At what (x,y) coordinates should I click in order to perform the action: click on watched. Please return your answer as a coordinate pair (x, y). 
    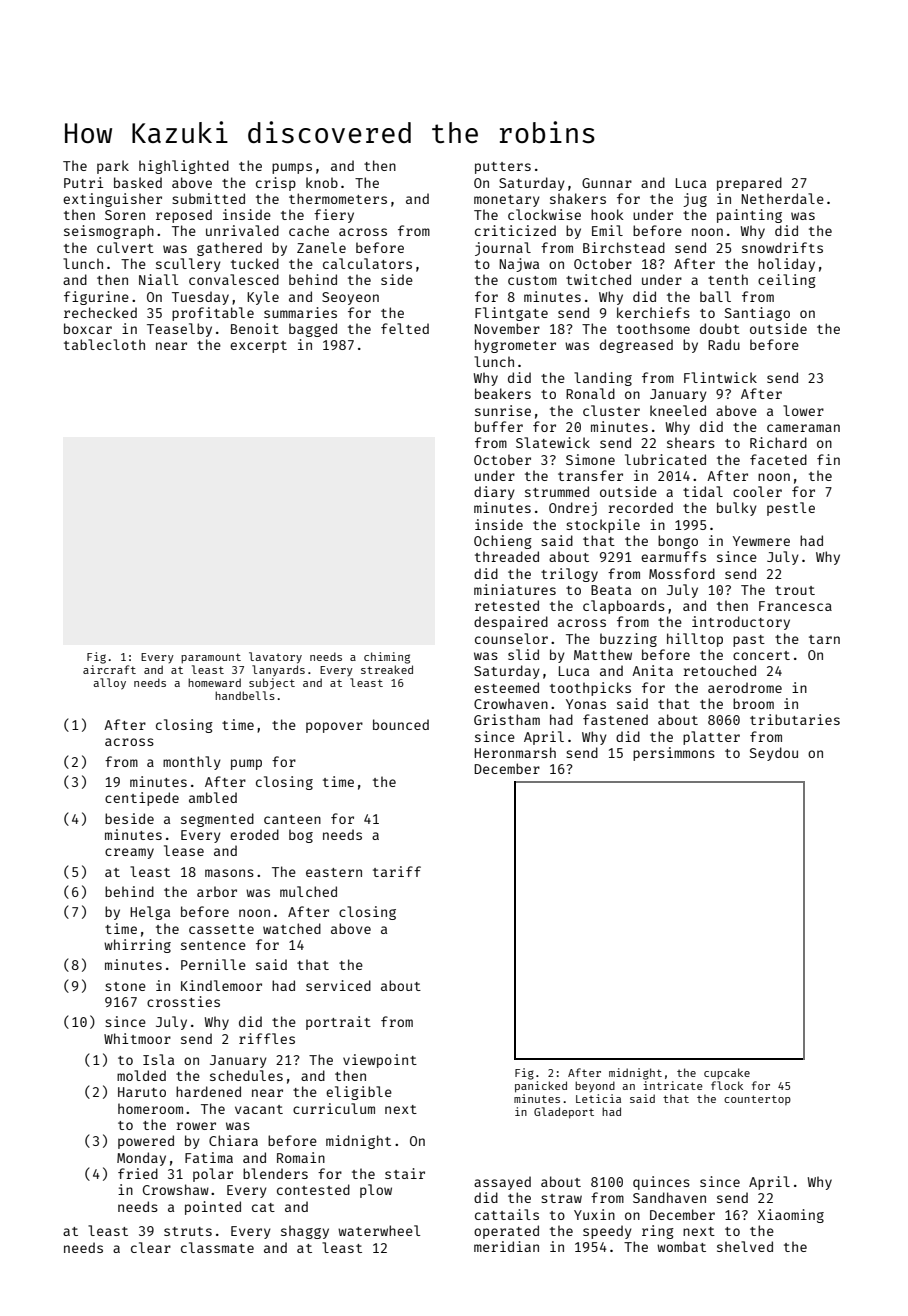
    Looking at the image, I should click on (292, 928).
